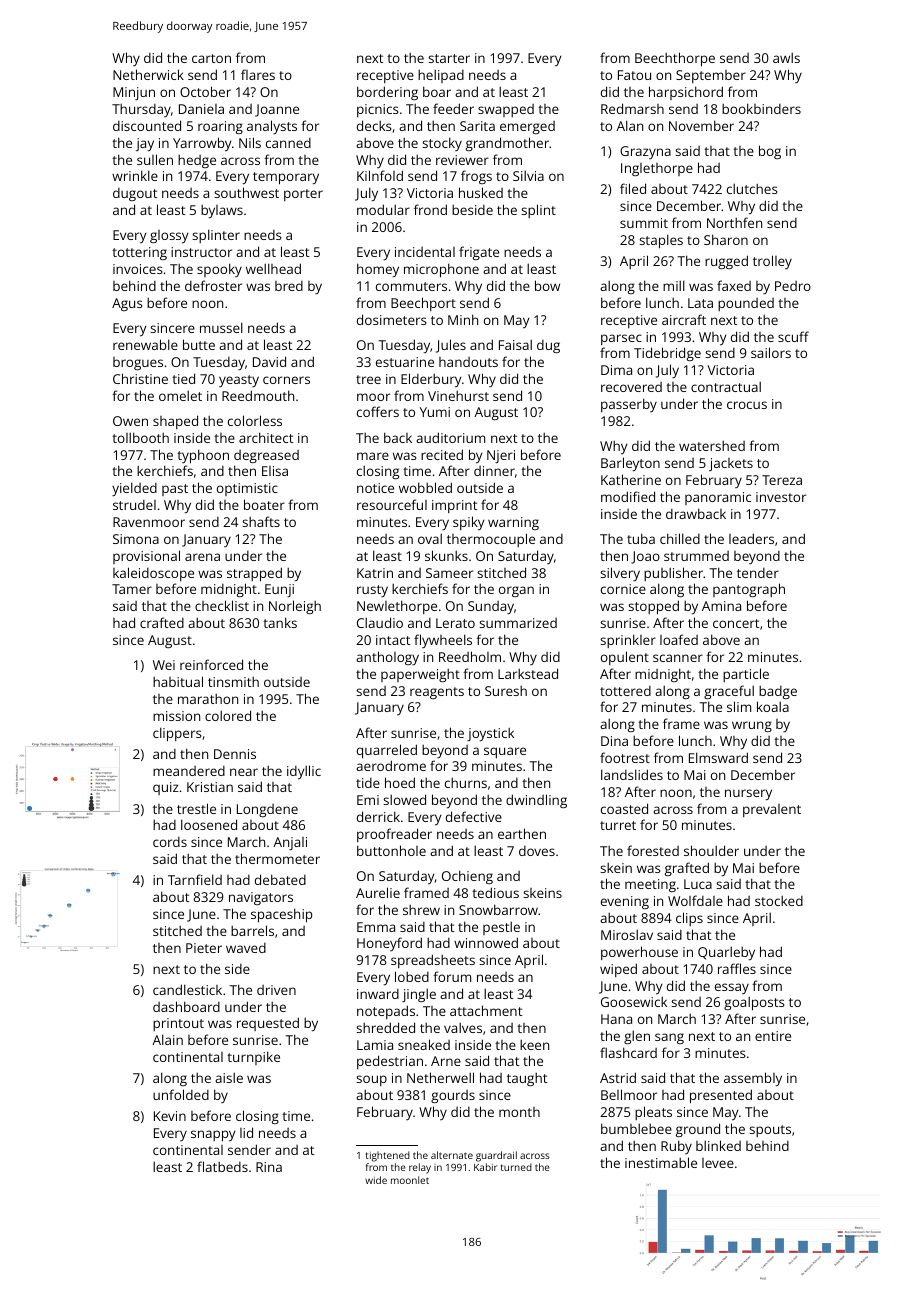  I want to click on Beechthorpe, so click(675, 59).
